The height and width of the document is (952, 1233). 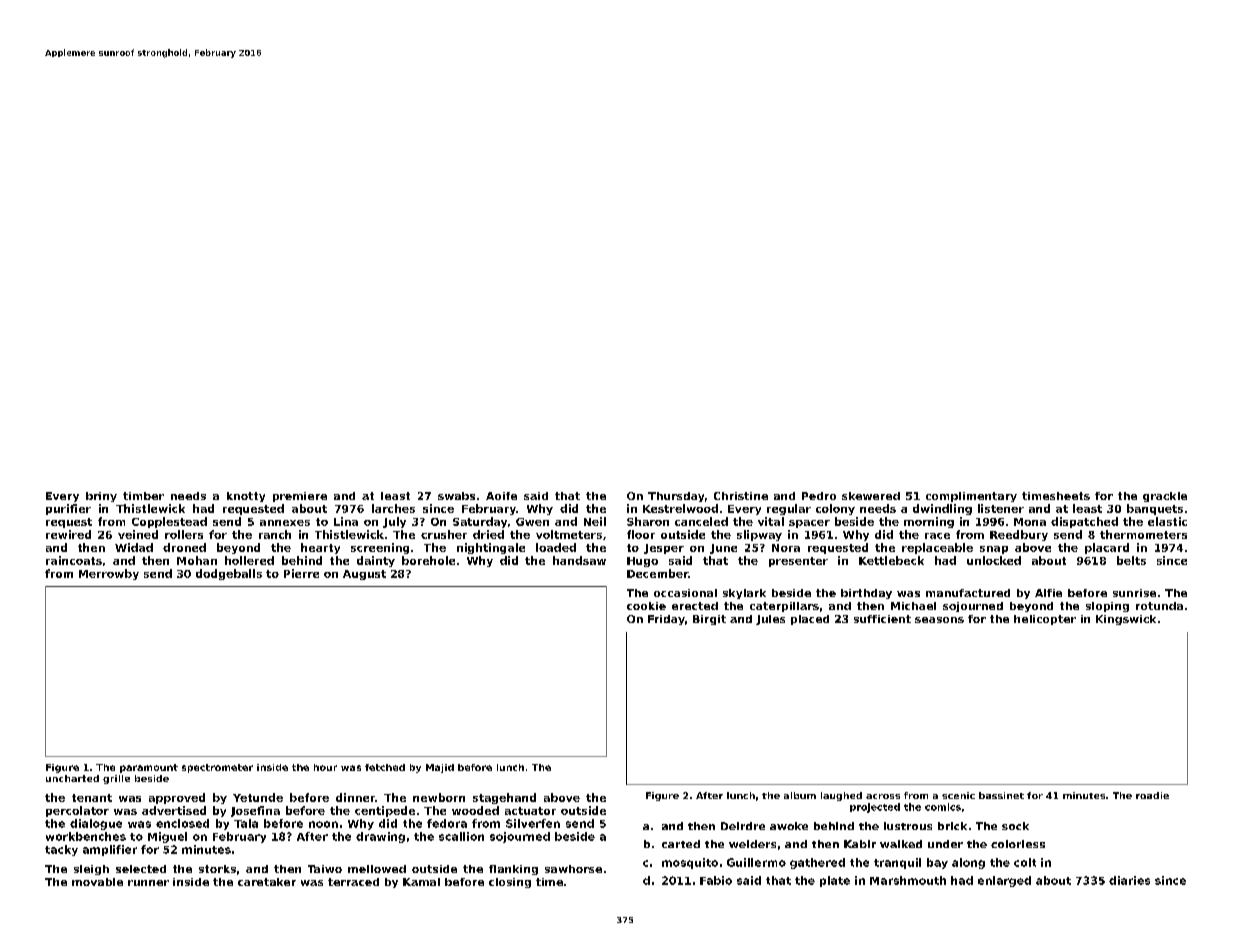 What do you see at coordinates (61, 850) in the document?
I see `tacky` at bounding box center [61, 850].
